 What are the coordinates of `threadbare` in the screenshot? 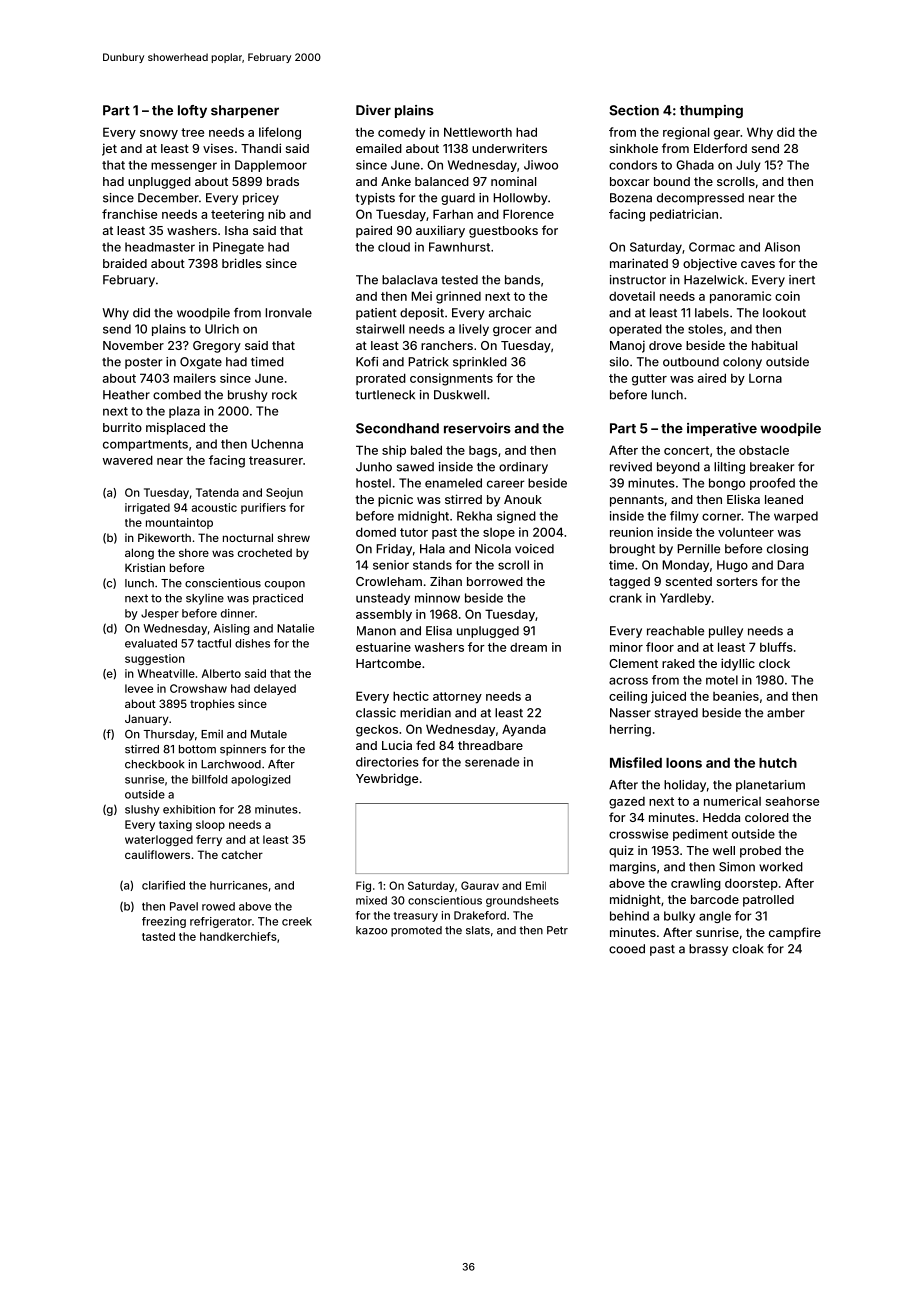 It's located at (490, 745).
